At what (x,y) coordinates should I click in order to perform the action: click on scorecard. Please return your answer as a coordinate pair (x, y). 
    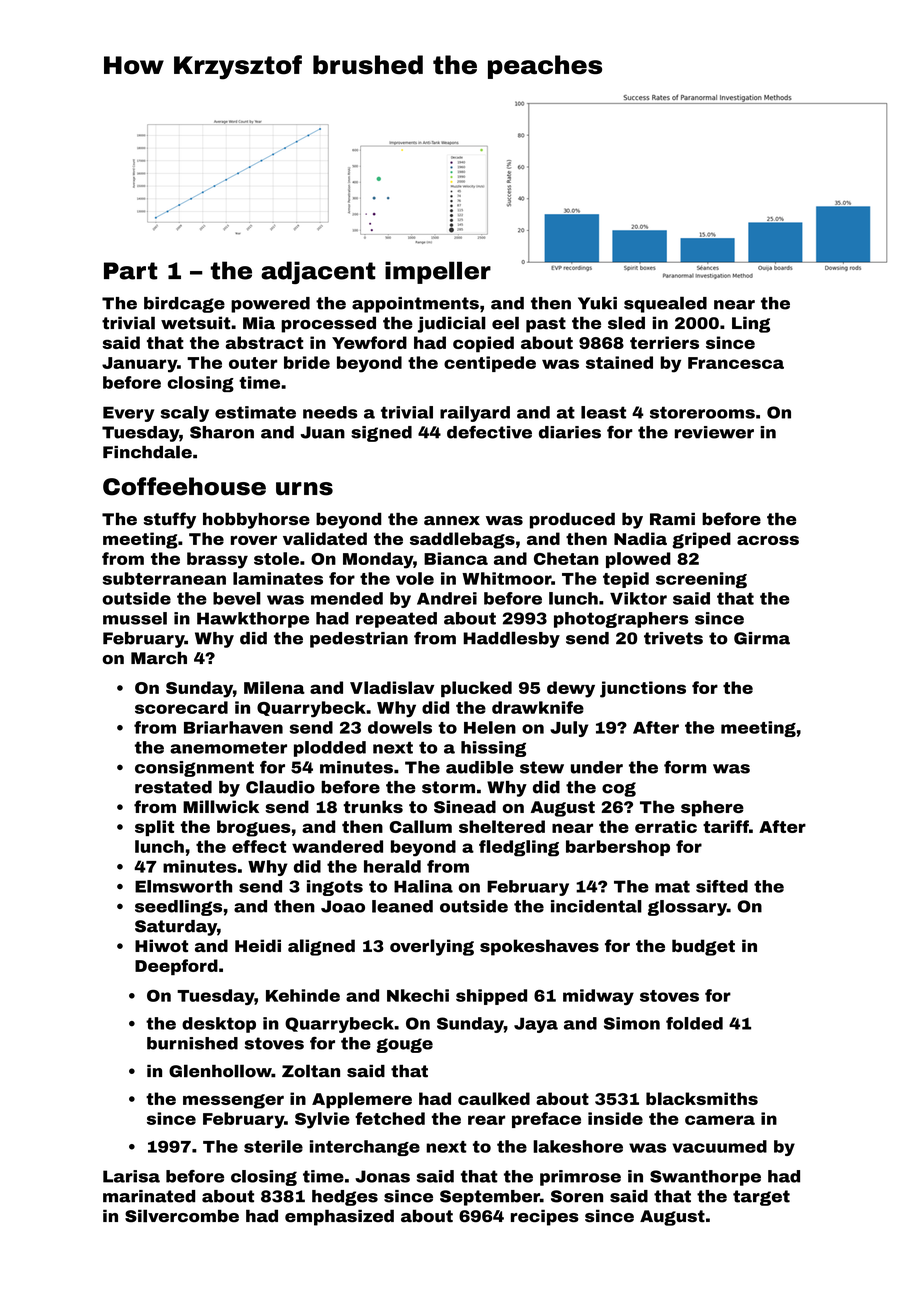
    Looking at the image, I should click on (181, 707).
